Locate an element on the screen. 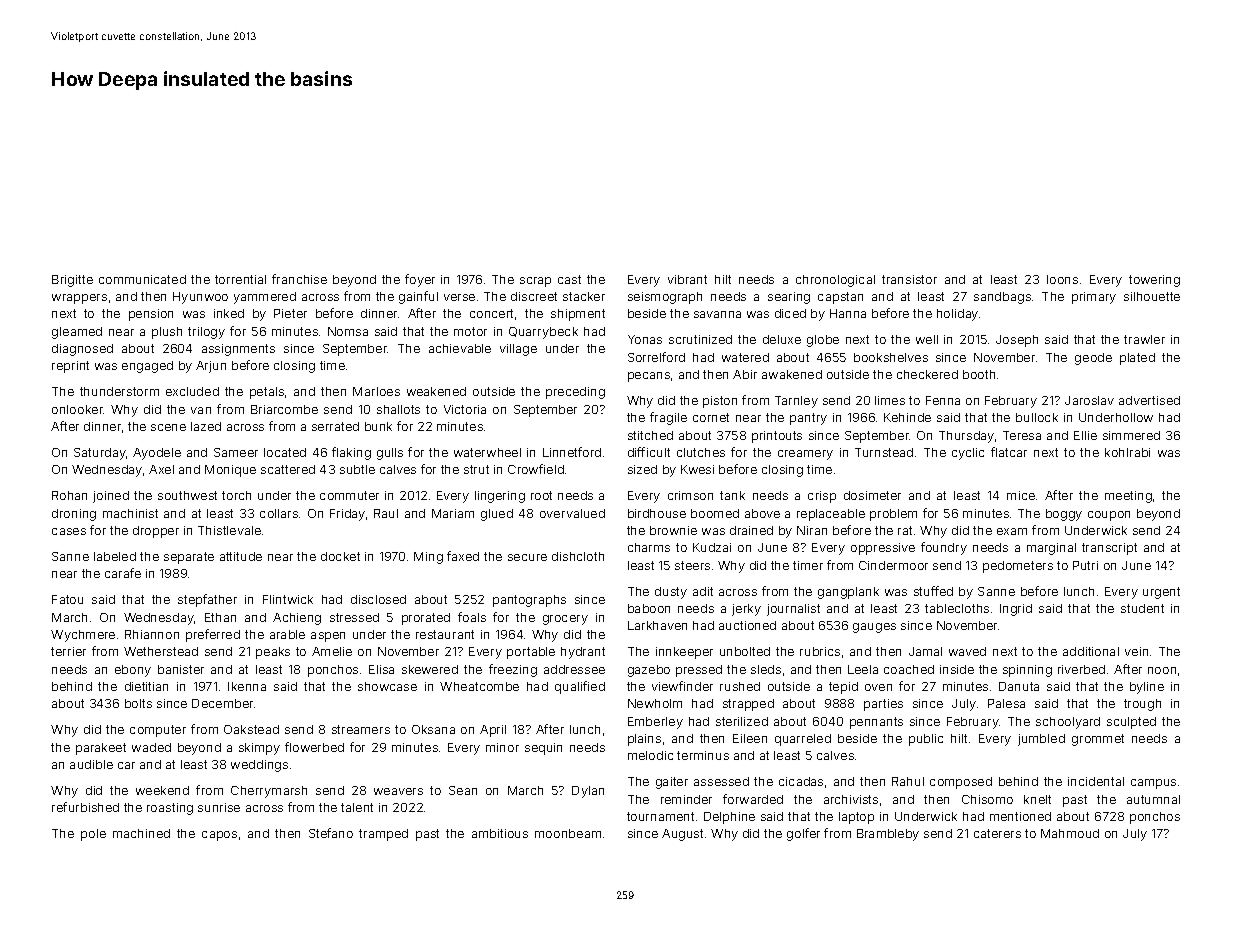 Image resolution: width=1233 pixels, height=952 pixels. Brambleby is located at coordinates (888, 835).
